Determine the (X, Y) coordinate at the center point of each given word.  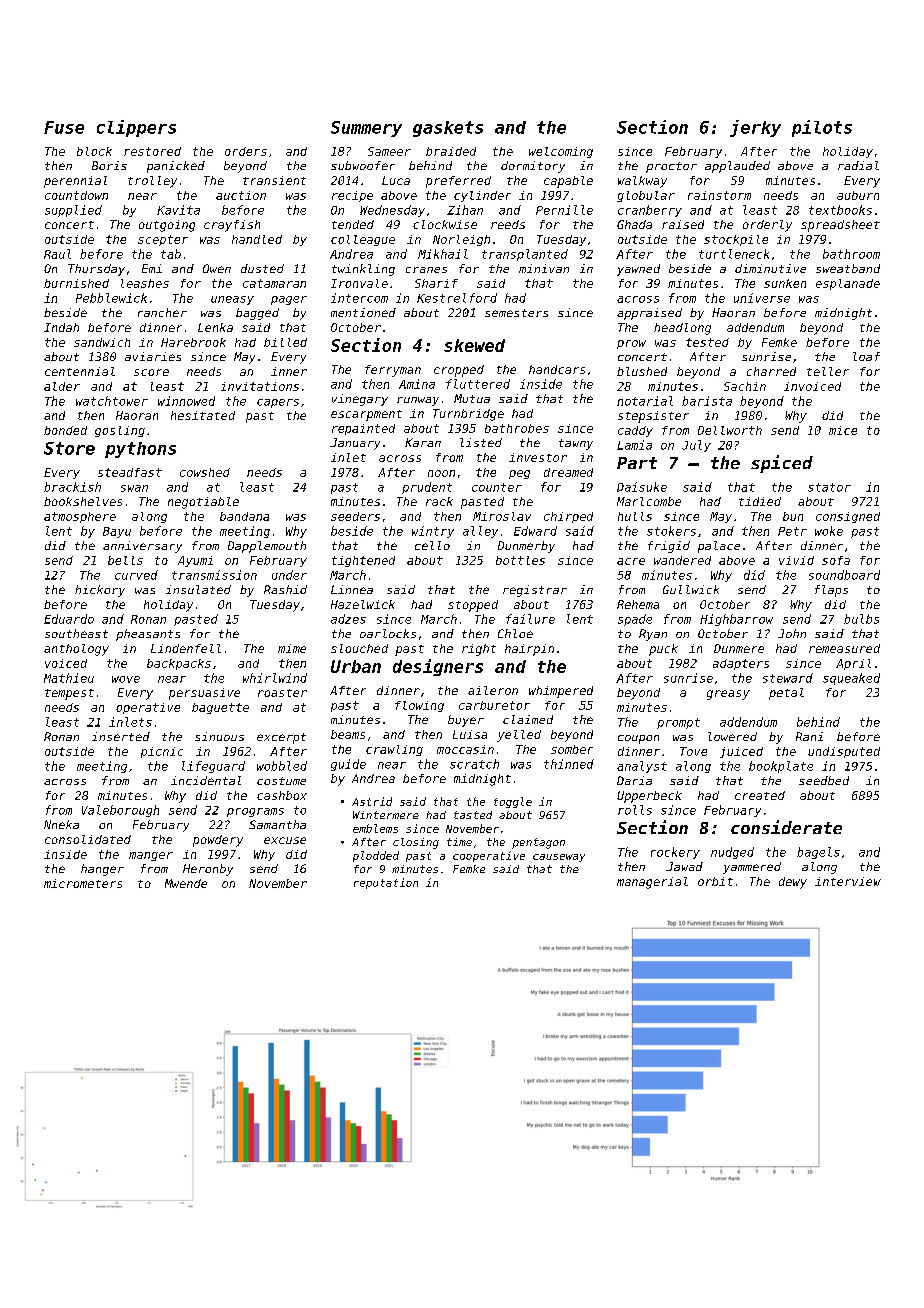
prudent (427, 488)
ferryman (393, 371)
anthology (76, 650)
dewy (793, 883)
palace (719, 547)
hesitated (203, 415)
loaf (866, 356)
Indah (61, 327)
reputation (386, 883)
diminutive (770, 268)
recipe (352, 196)
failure (530, 619)
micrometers (83, 883)
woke (829, 531)
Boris (109, 165)
